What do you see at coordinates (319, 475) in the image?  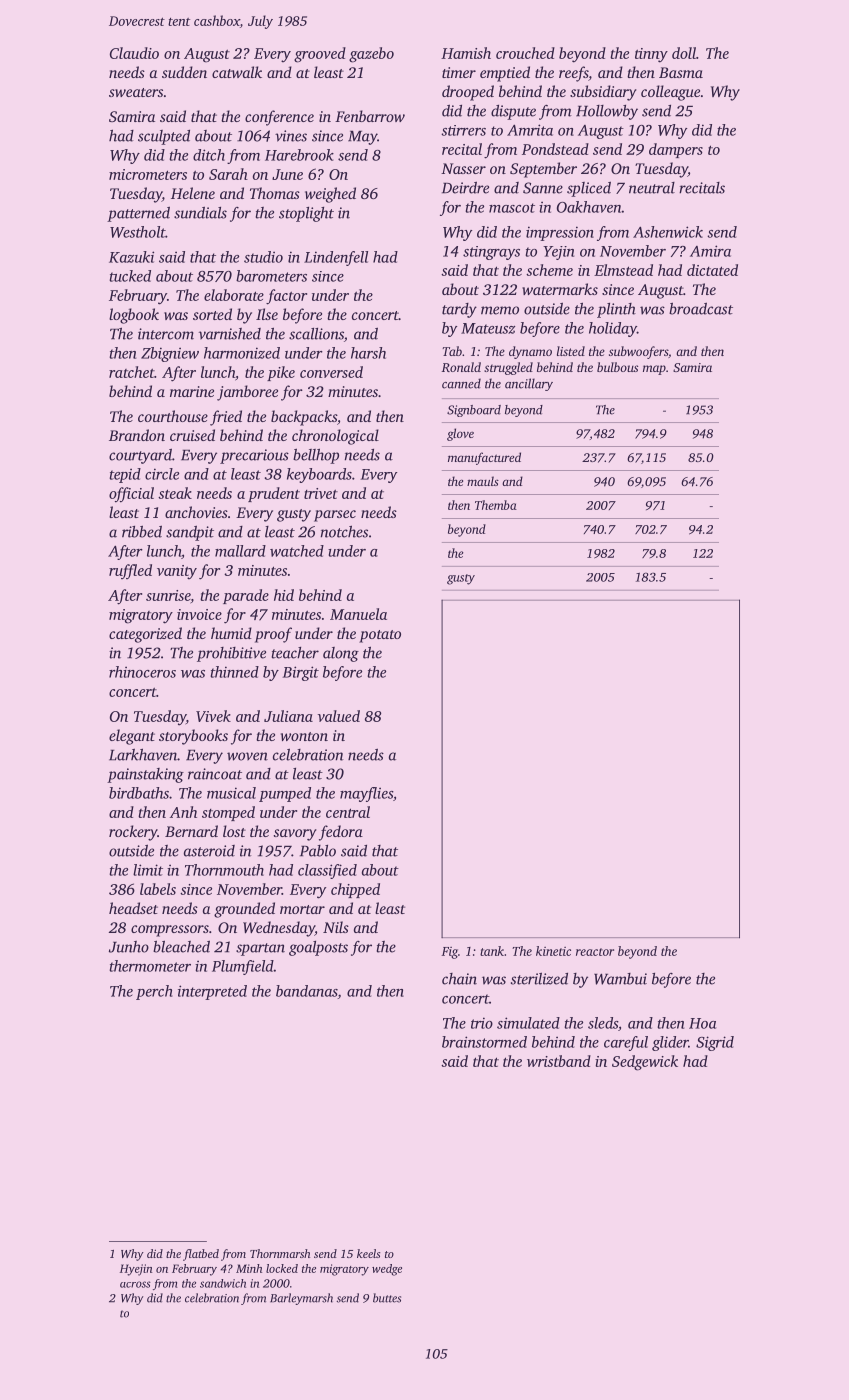 I see `keyboards` at bounding box center [319, 475].
